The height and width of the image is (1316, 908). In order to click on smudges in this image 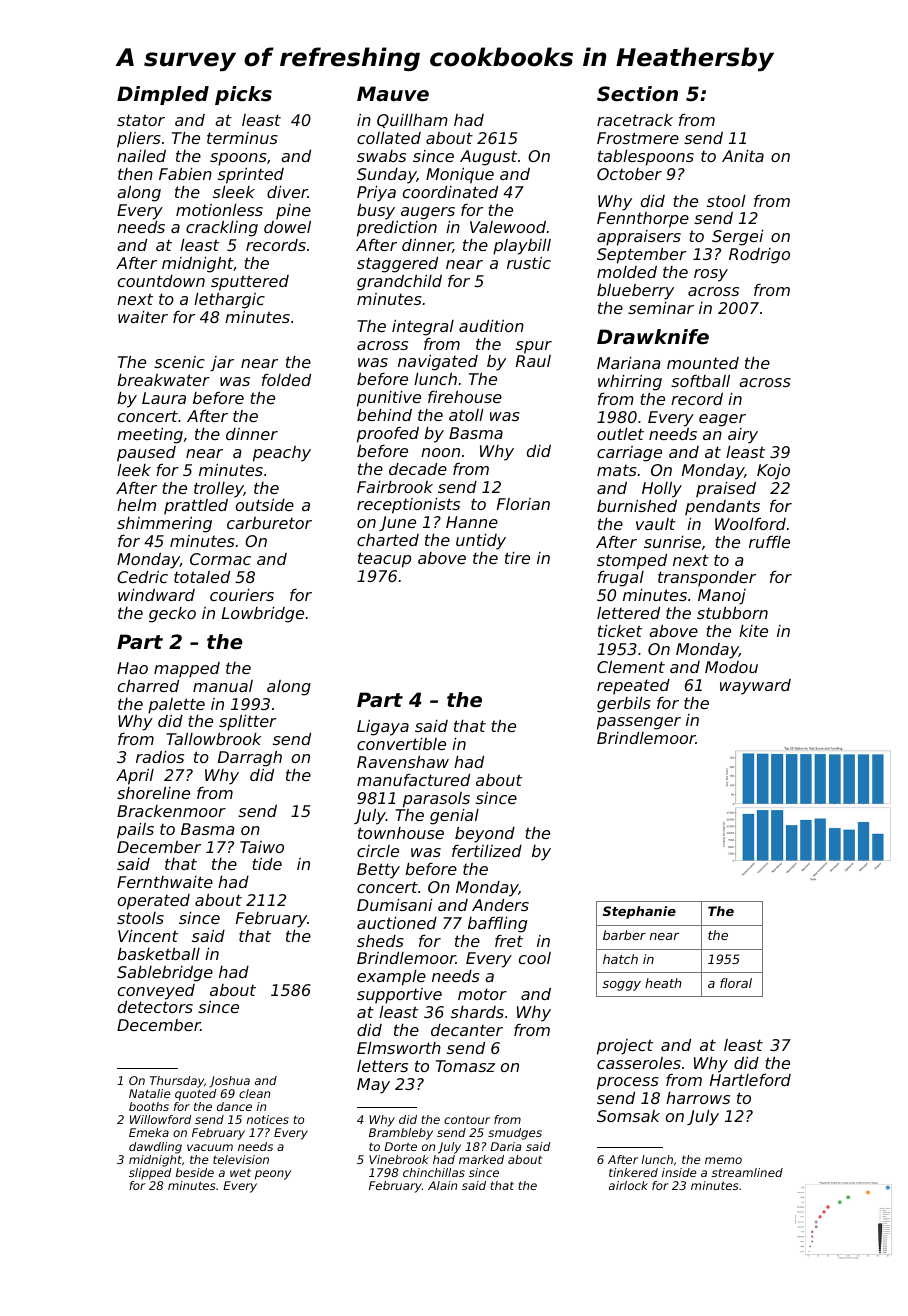, I will do `click(515, 1134)`.
